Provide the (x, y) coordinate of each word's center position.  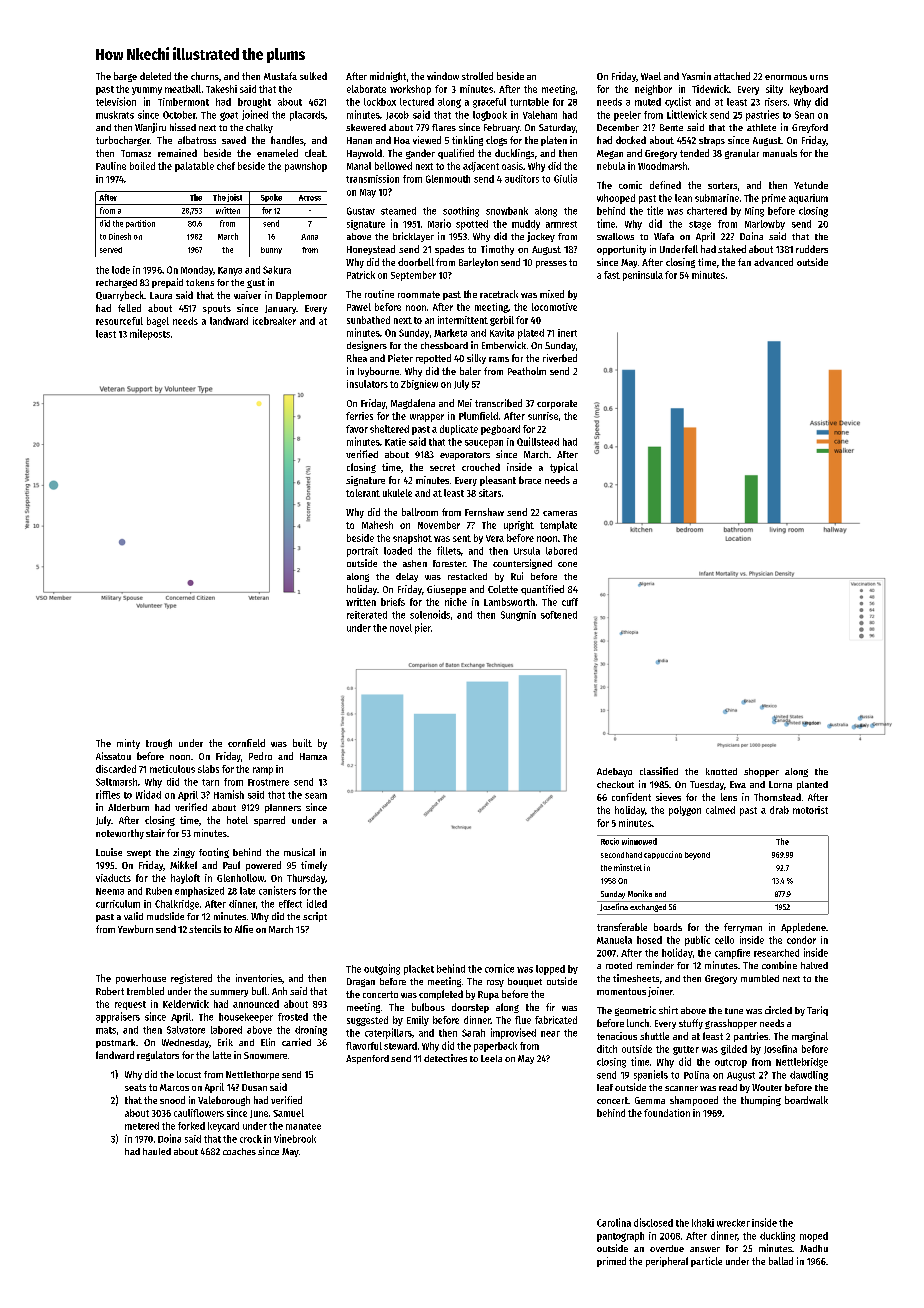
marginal (810, 1037)
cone (567, 564)
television (116, 101)
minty (128, 744)
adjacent (481, 167)
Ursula (527, 551)
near (550, 1034)
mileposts (150, 334)
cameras (560, 513)
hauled (157, 1151)
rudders (812, 249)
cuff (570, 602)
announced (256, 1004)
